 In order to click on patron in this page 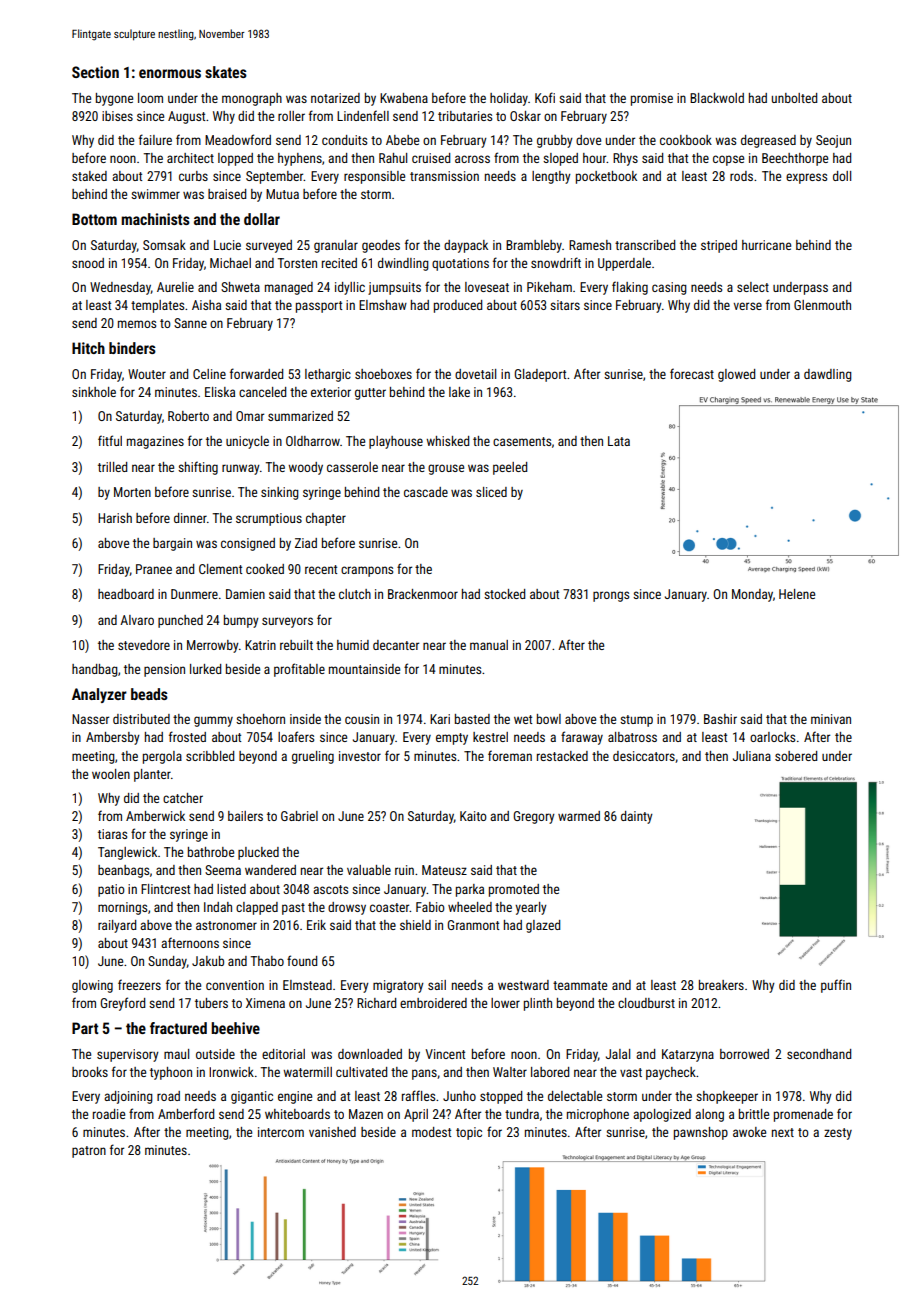, I will do `click(89, 1152)`.
